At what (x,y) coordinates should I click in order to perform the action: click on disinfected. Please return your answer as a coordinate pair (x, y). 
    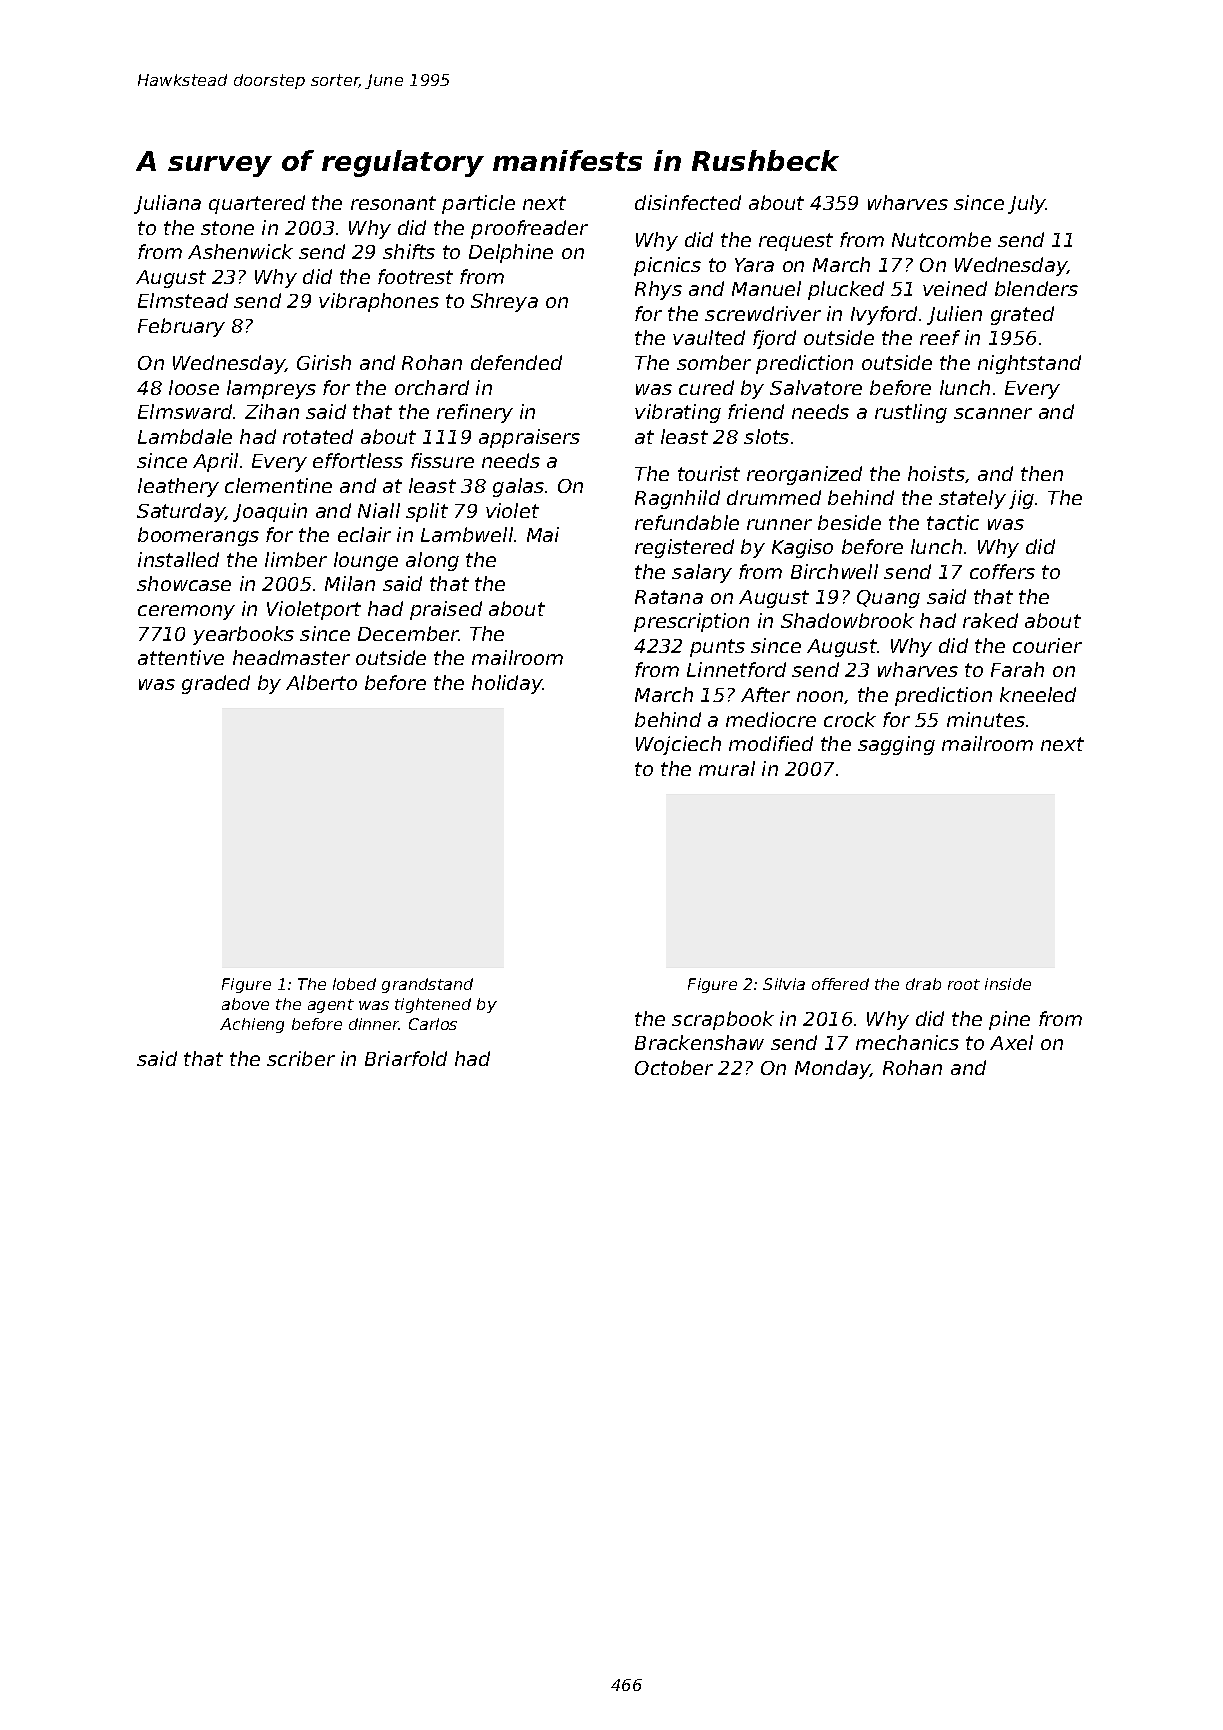
    Looking at the image, I should click on (688, 202).
